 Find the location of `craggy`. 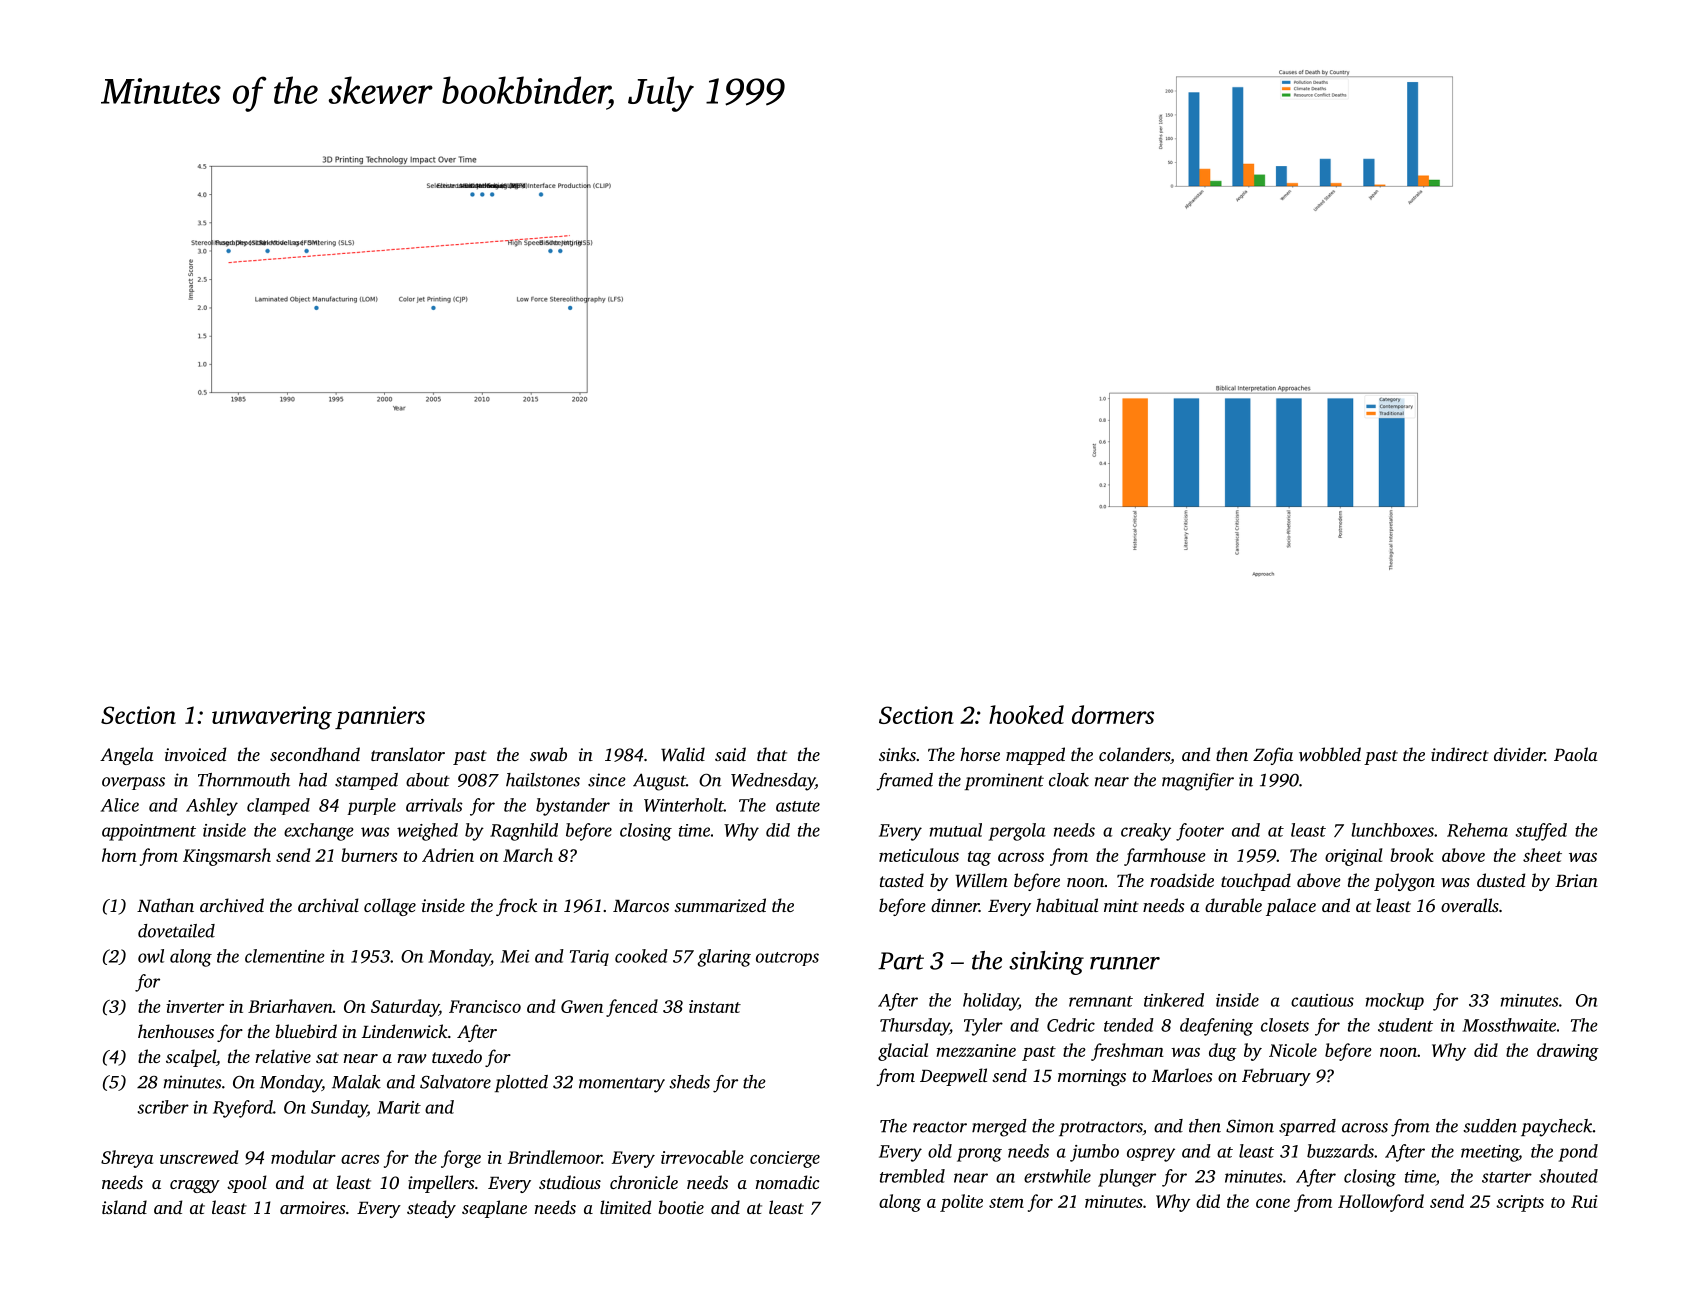

craggy is located at coordinates (195, 1186).
